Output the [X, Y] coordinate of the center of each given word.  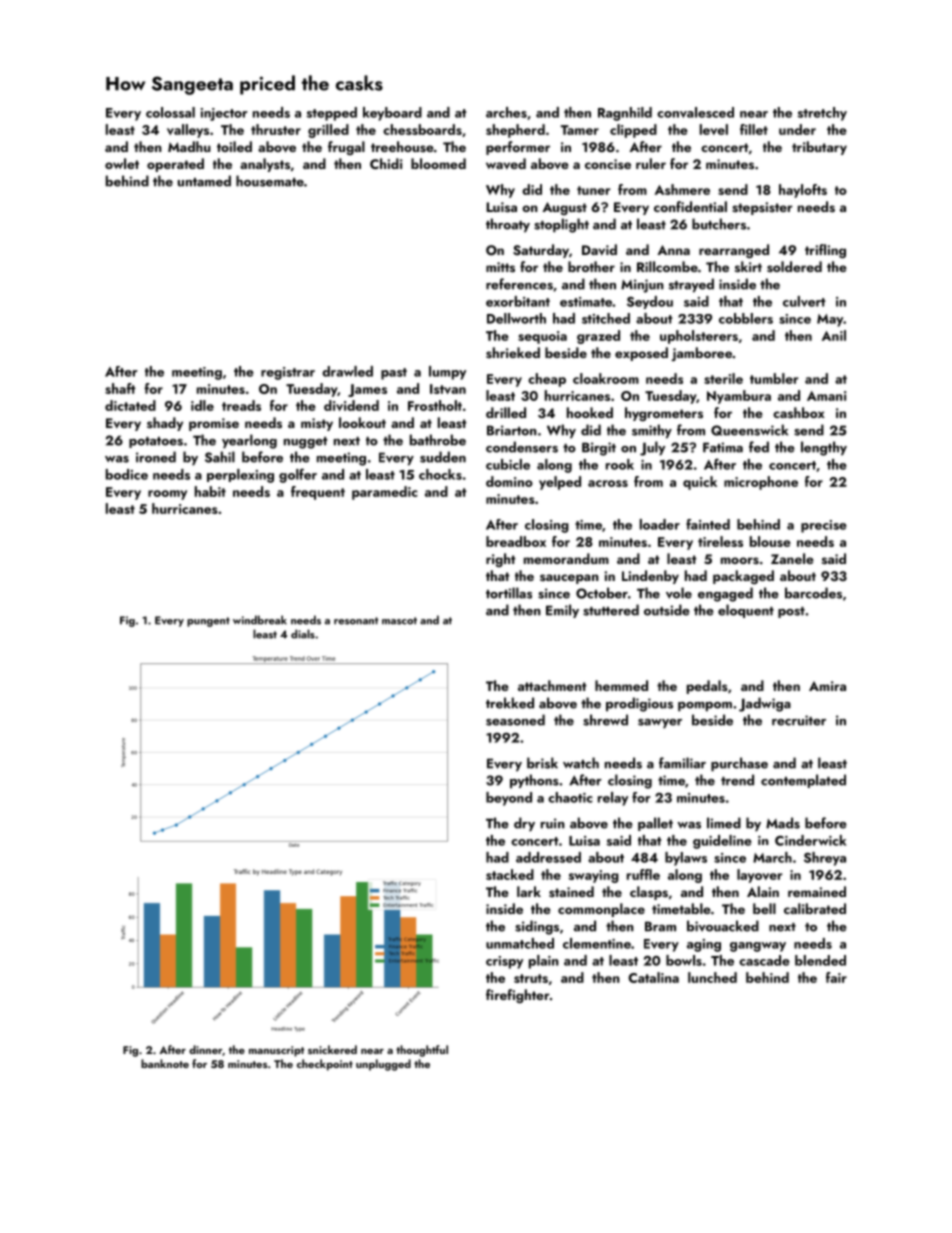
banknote [165, 1063]
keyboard [392, 114]
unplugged [383, 1065]
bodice [127, 474]
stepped [332, 114]
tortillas [509, 593]
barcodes [813, 593]
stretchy [822, 114]
